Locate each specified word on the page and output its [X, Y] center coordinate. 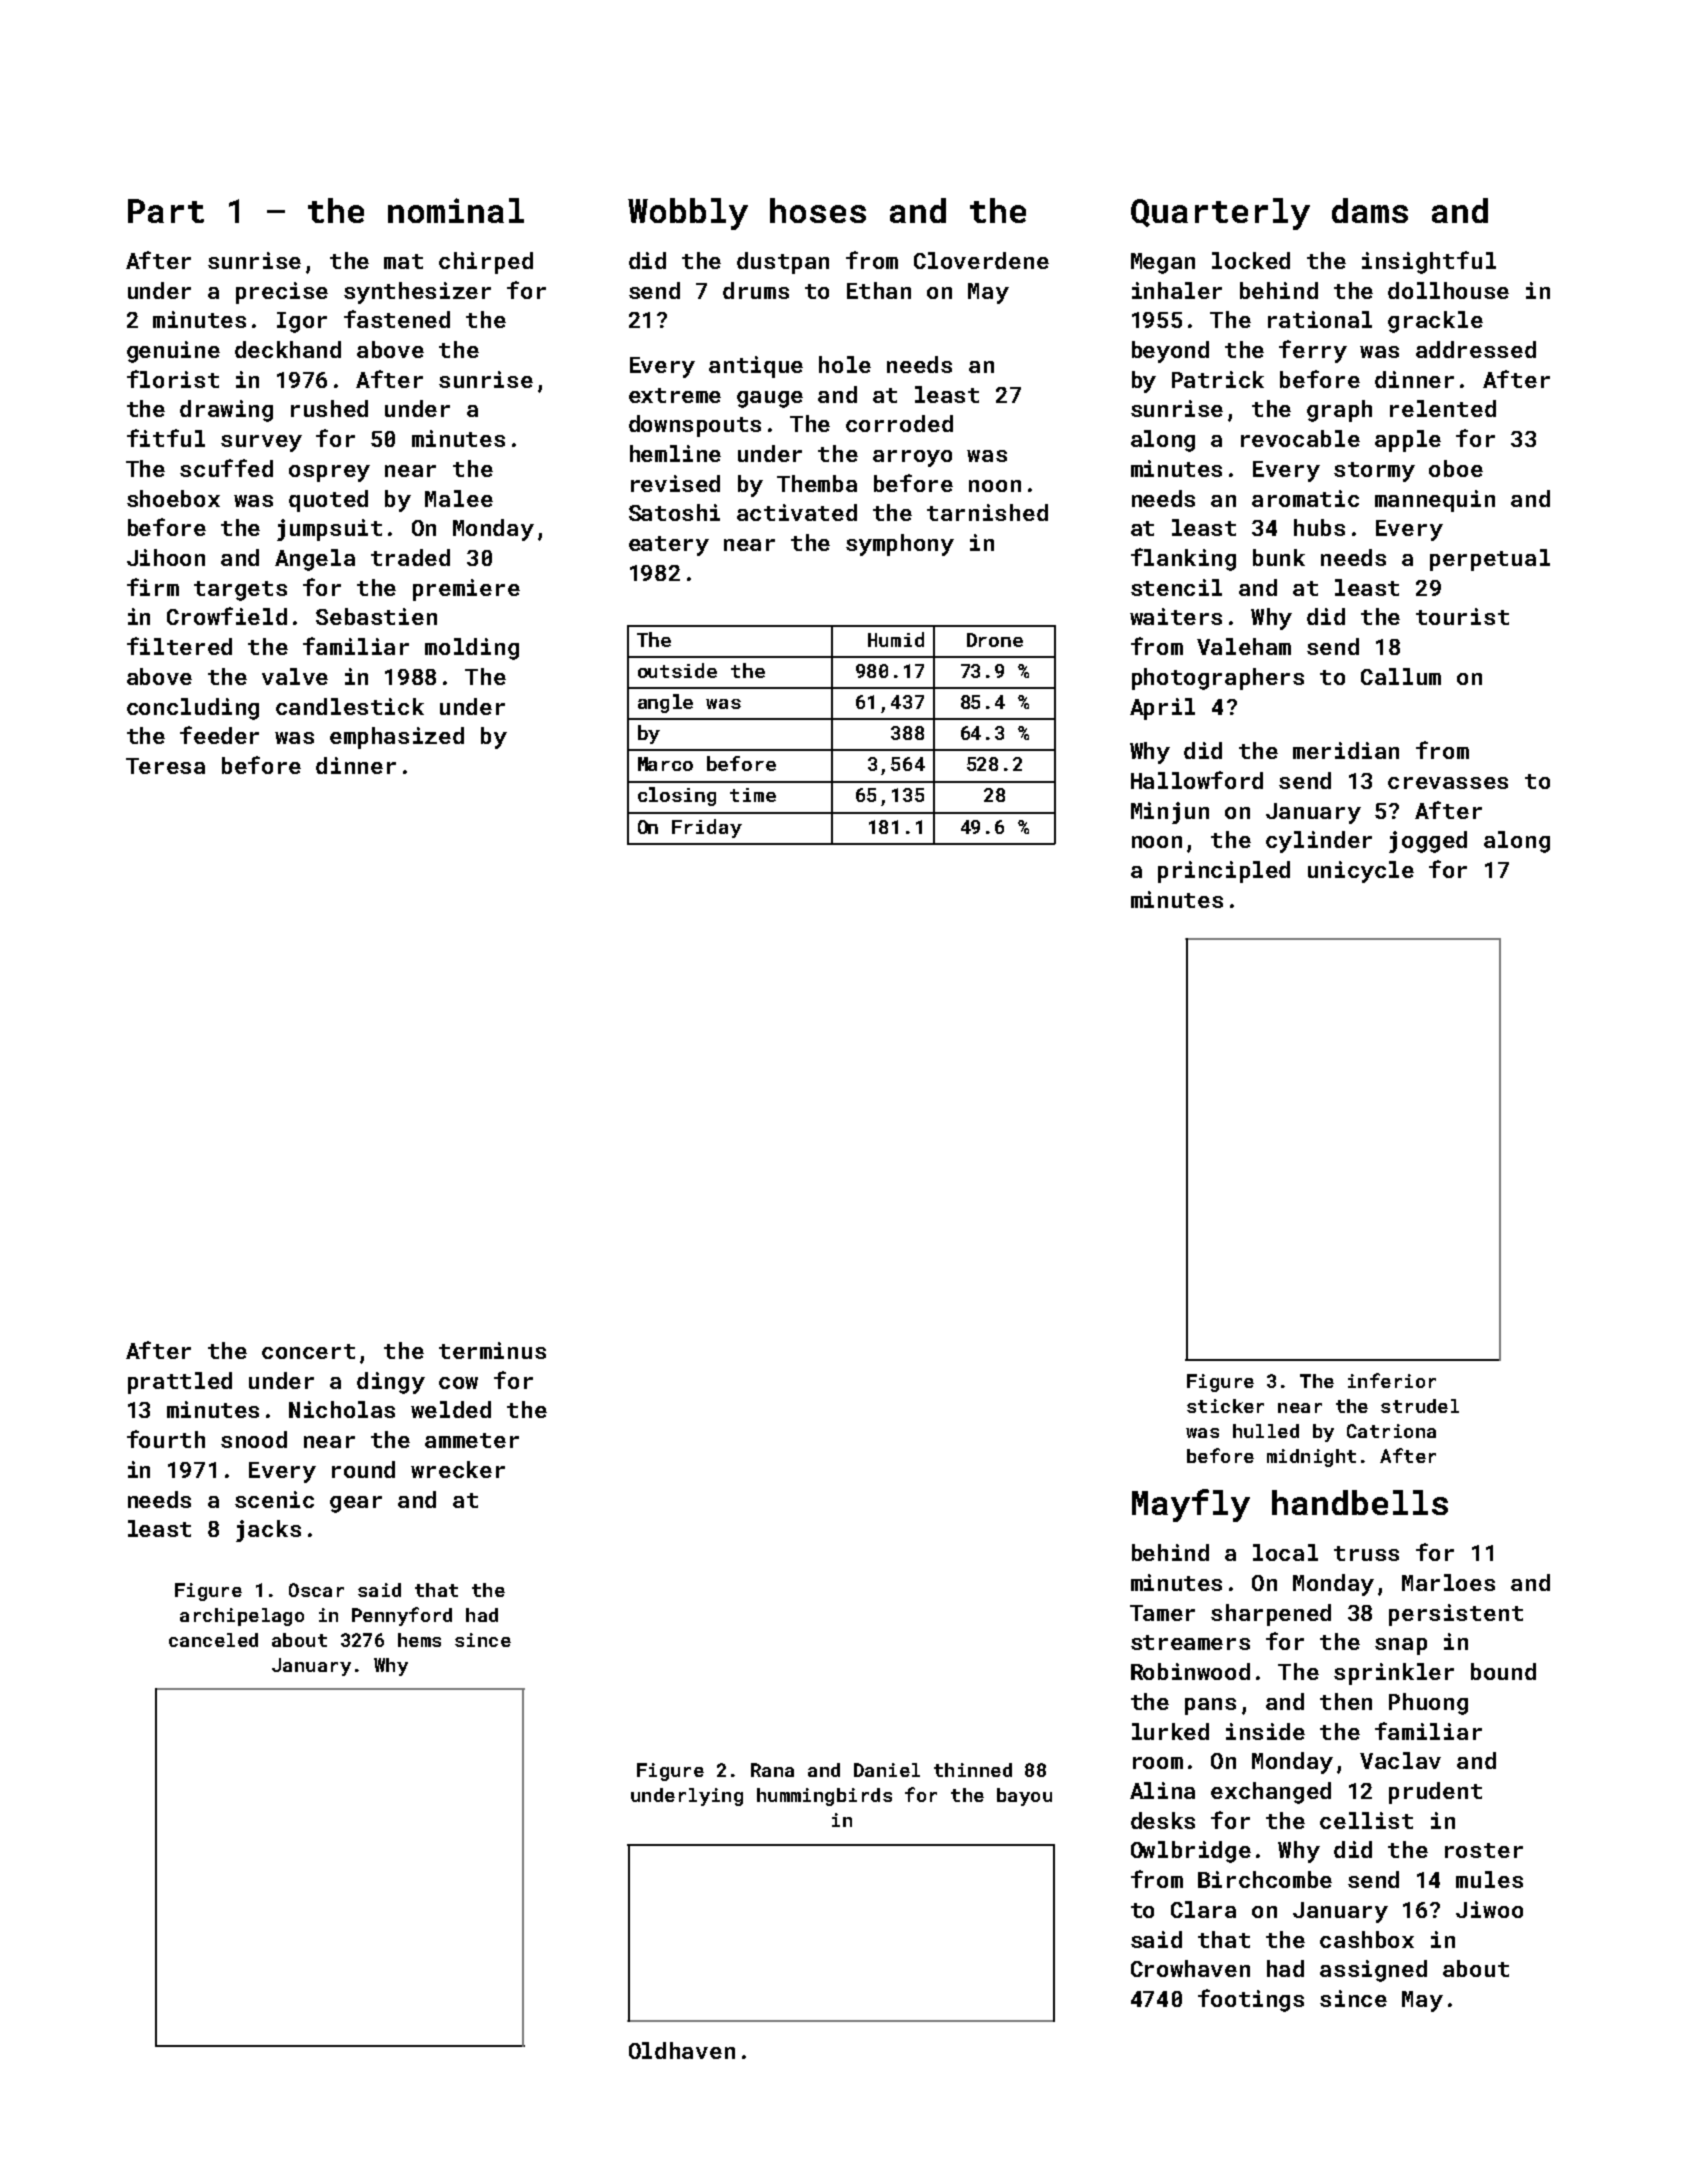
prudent [1435, 1793]
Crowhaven [1190, 1968]
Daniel [887, 1770]
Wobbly [688, 214]
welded [451, 1409]
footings [1251, 2000]
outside [677, 670]
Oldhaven [682, 2050]
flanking [1183, 559]
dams [1370, 210]
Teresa [165, 766]
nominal [456, 210]
